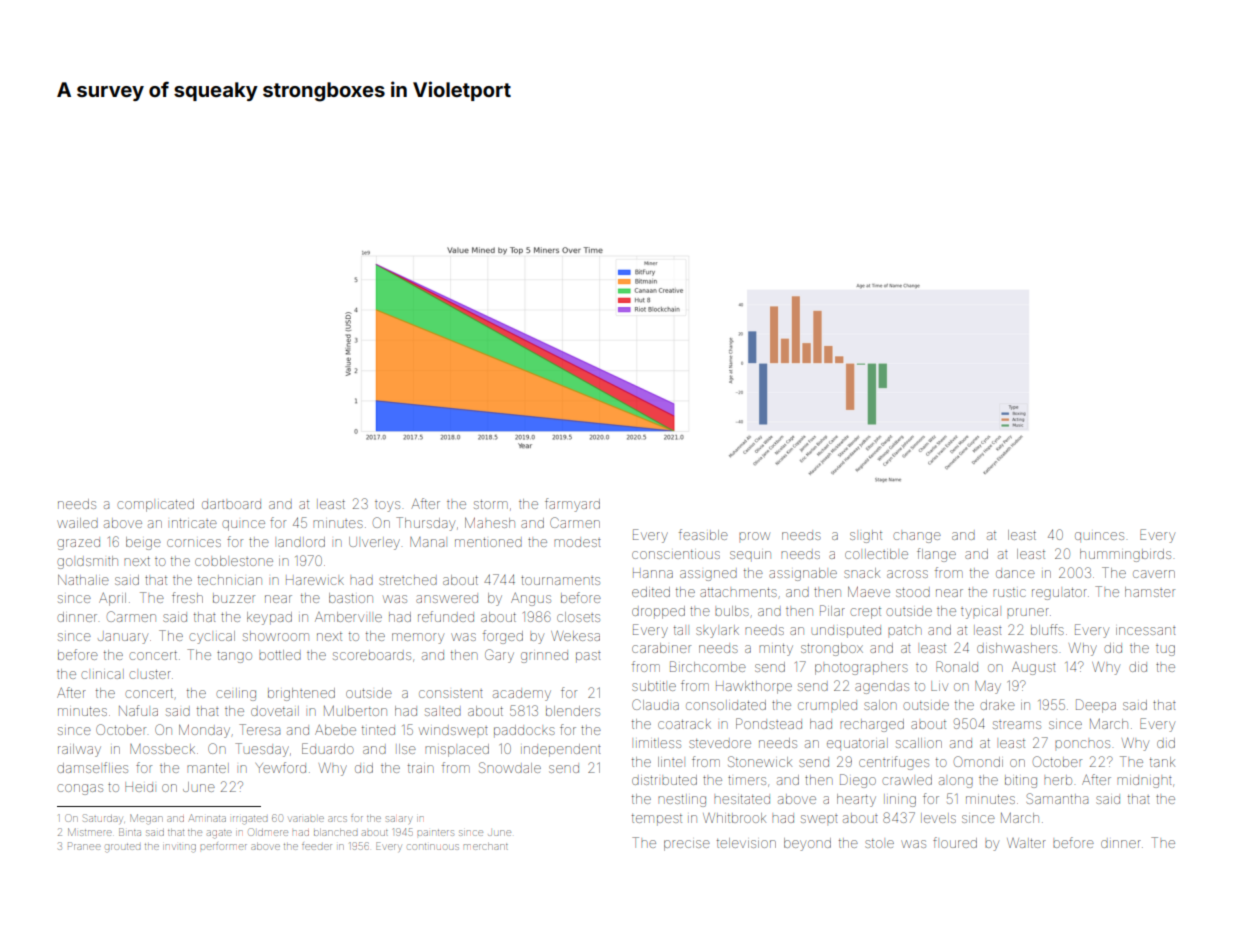 This document has width=1233, height=952. Describe the element at coordinates (236, 694) in the document. I see `ceiling` at that location.
